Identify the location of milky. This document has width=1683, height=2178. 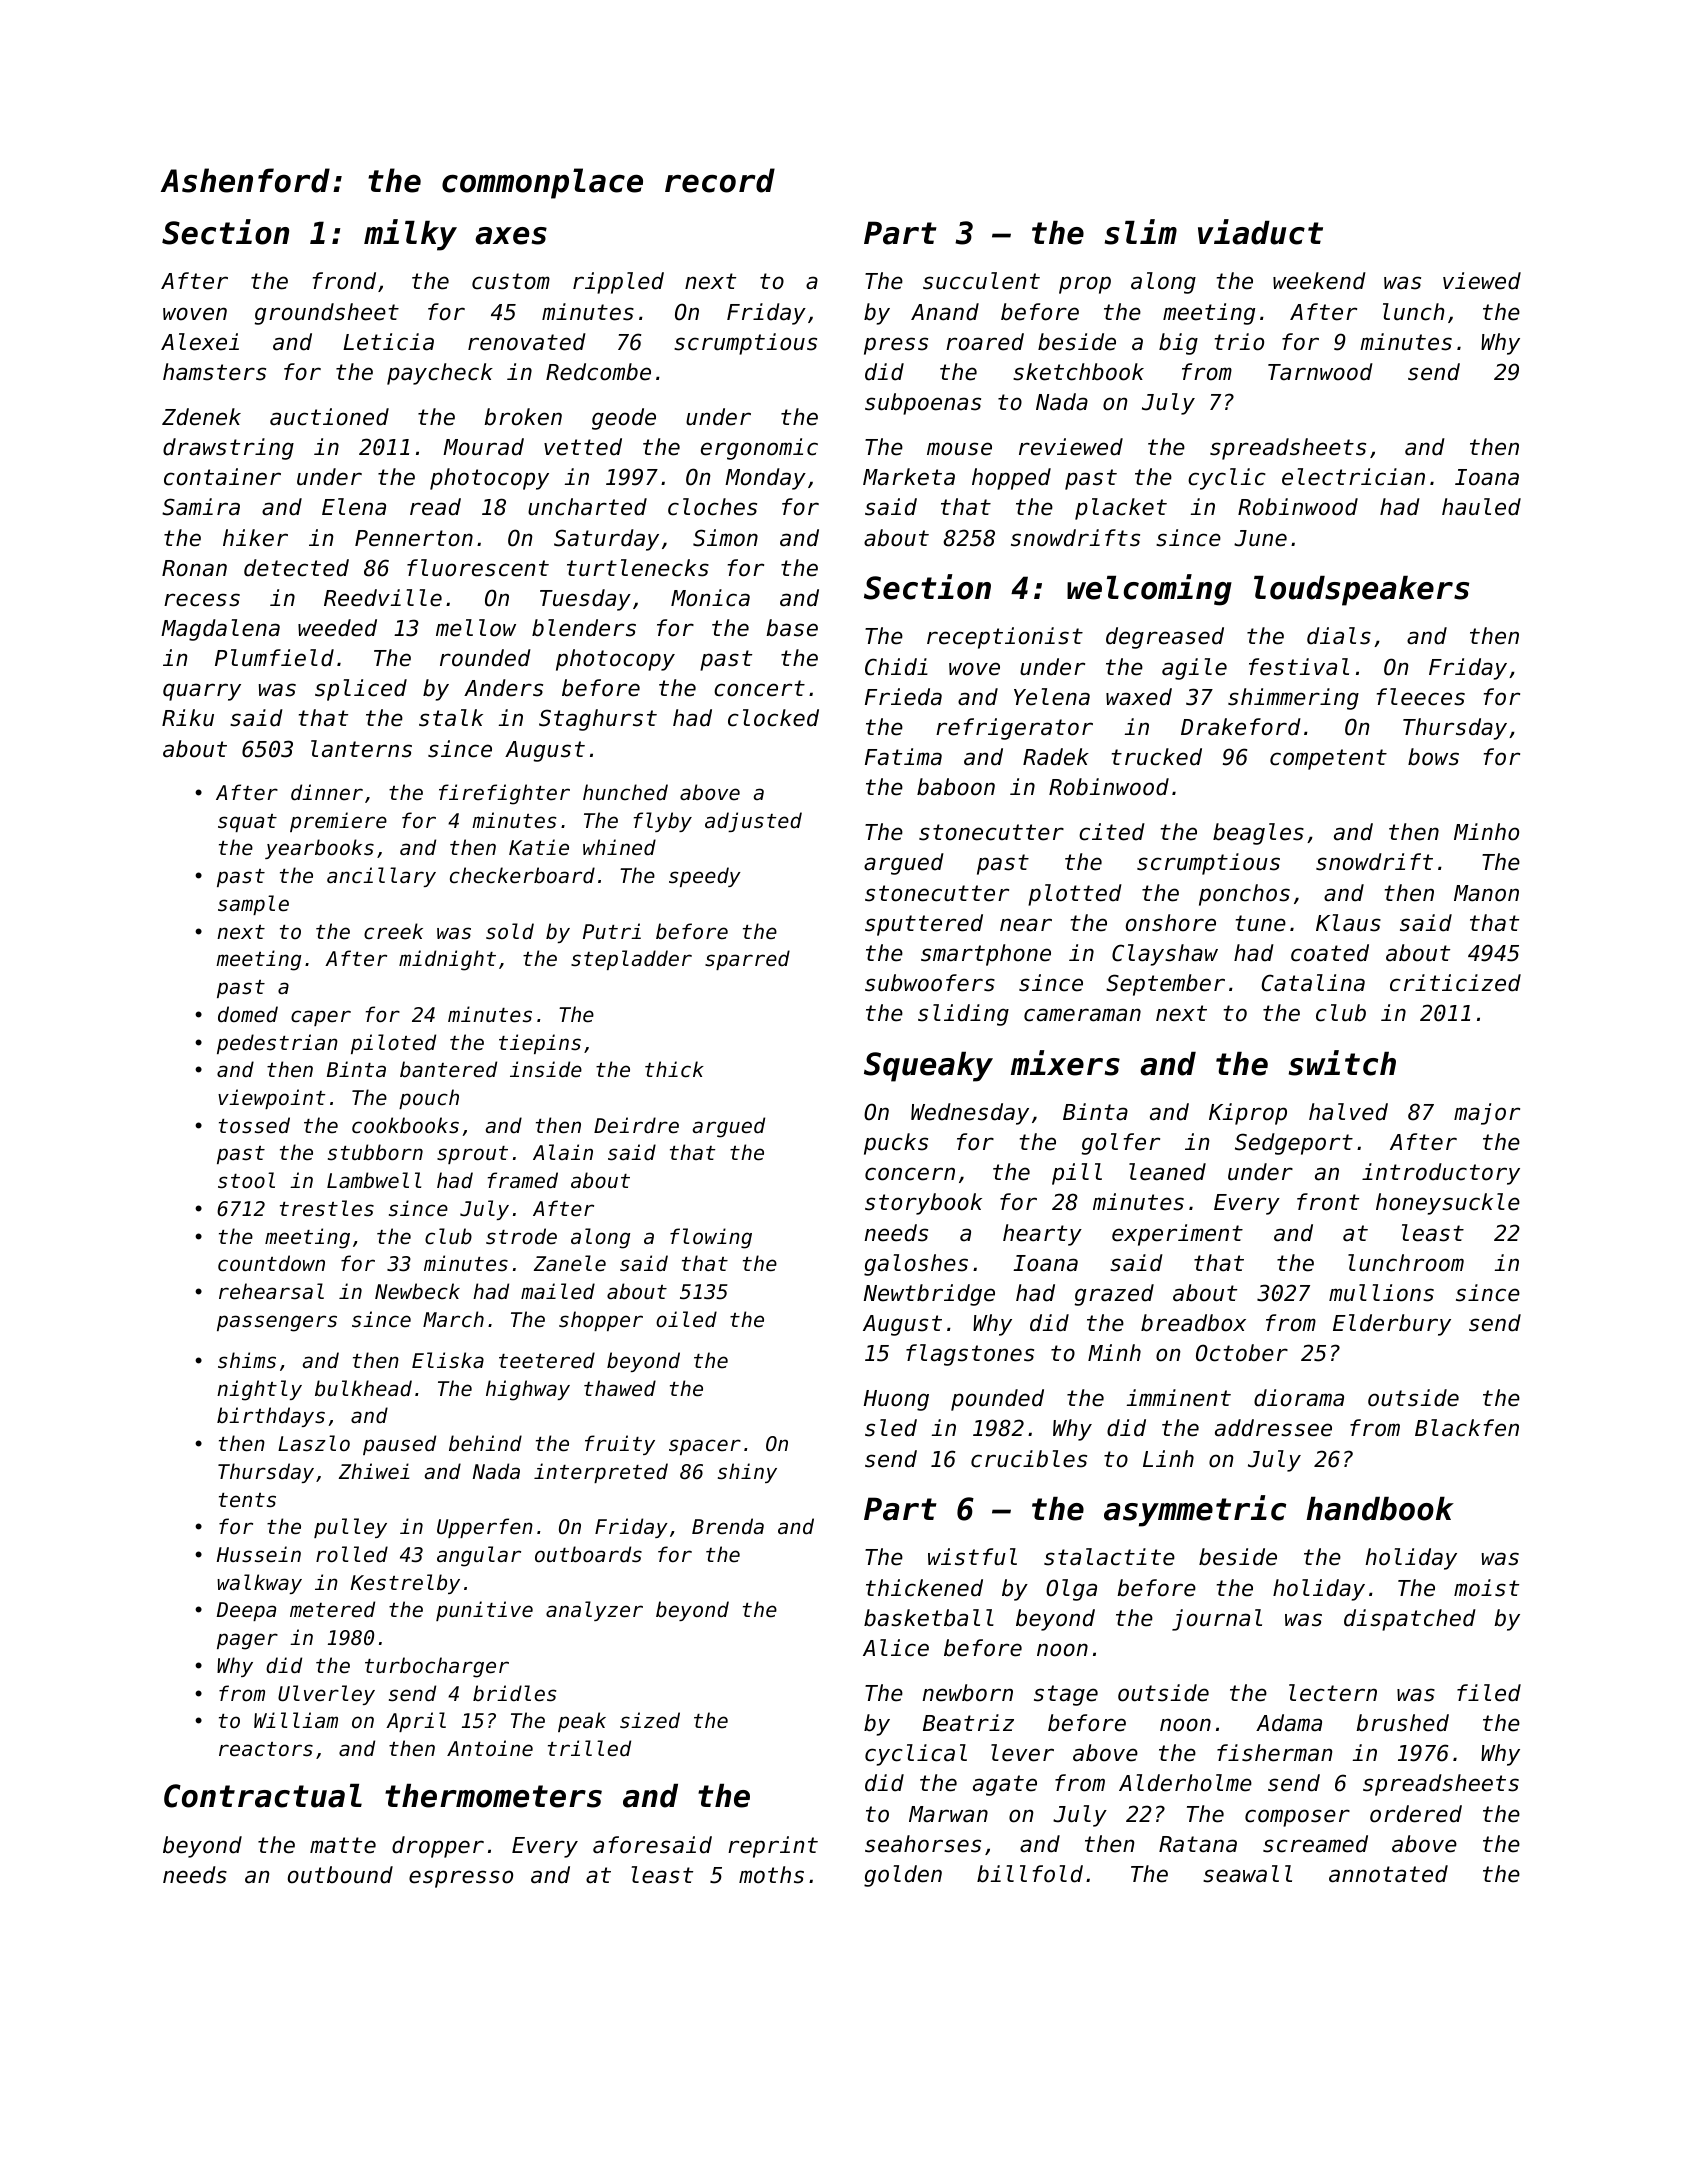
(410, 235).
